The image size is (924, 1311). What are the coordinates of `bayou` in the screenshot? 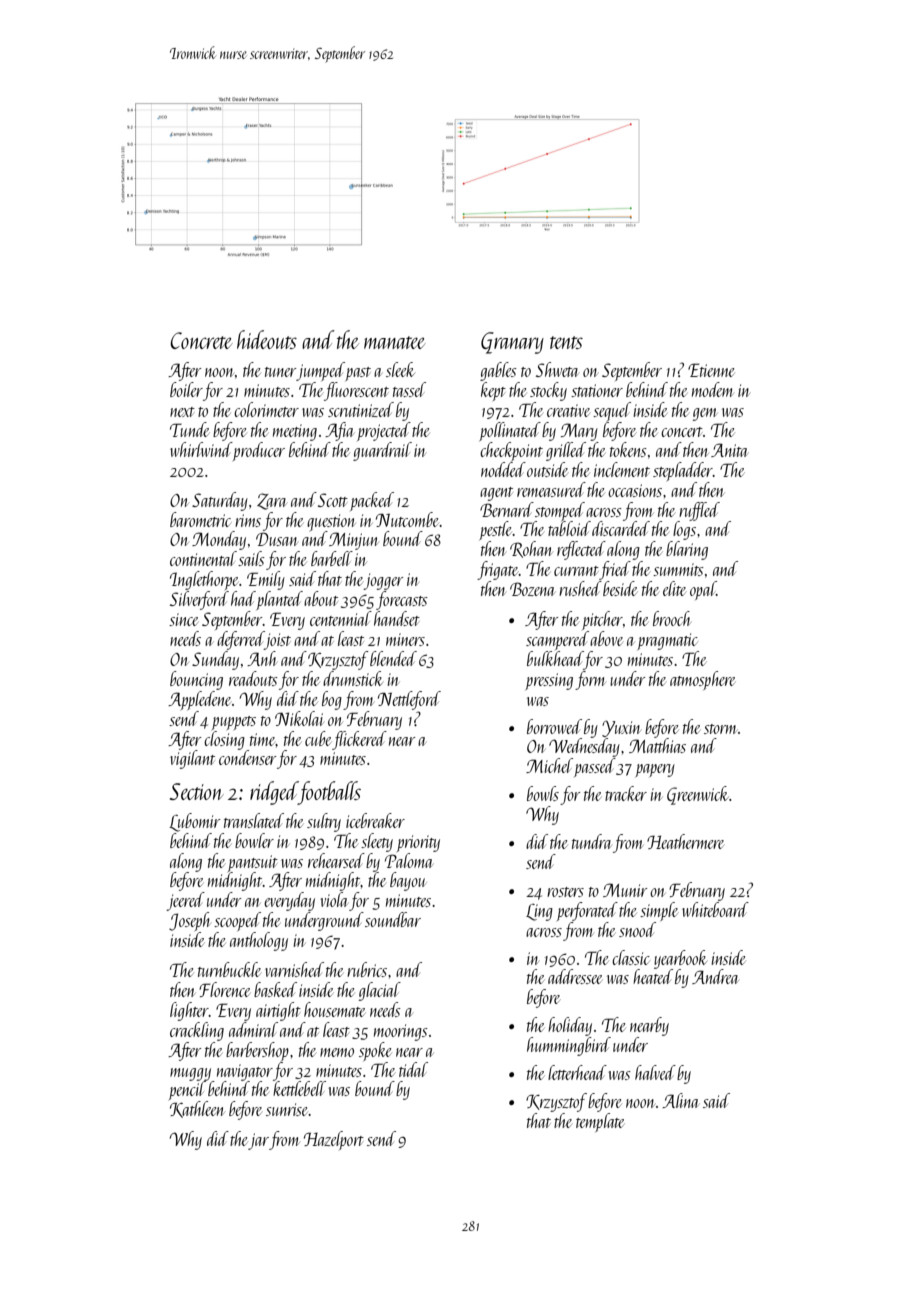 It's located at (408, 881).
